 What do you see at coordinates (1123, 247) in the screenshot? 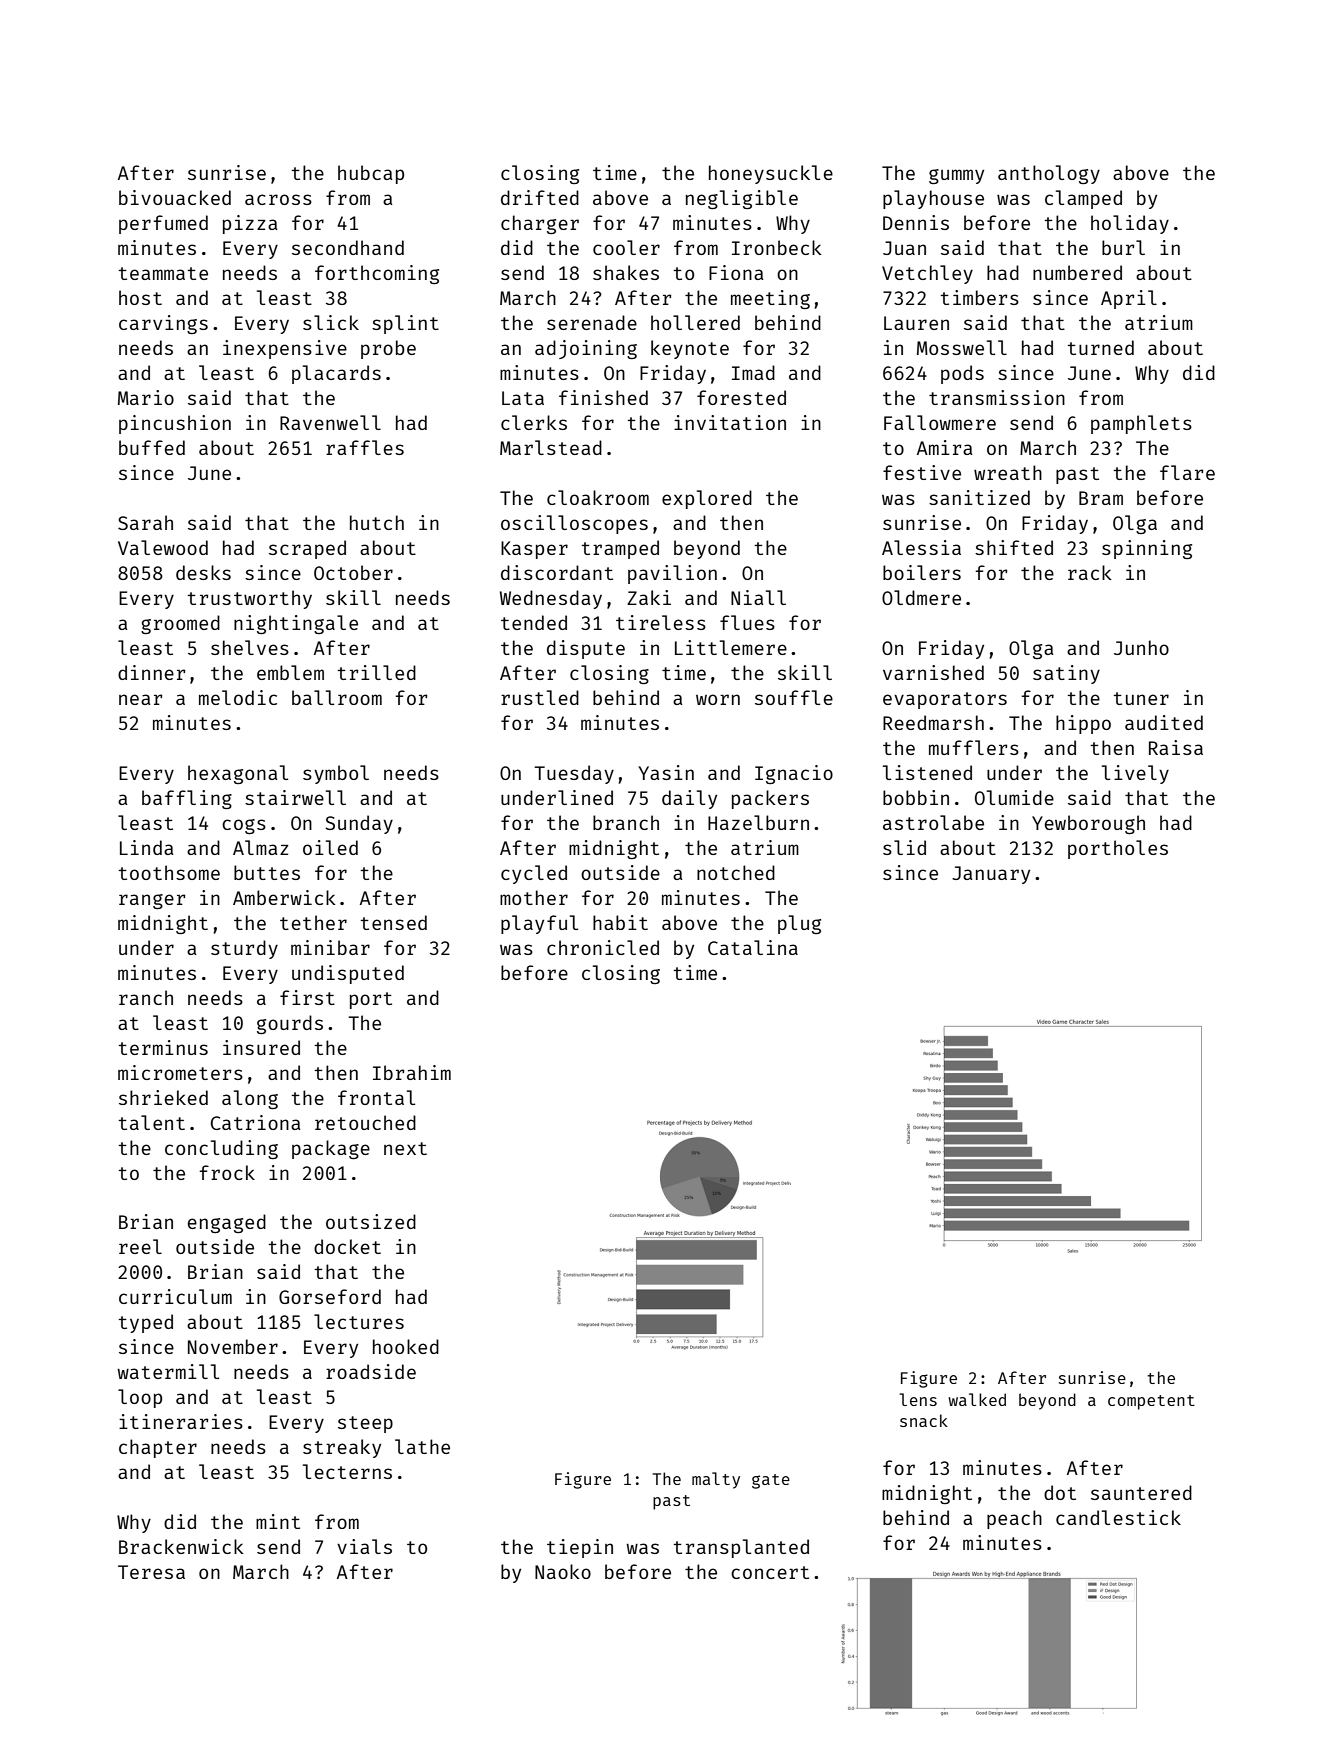
I see `burl` at bounding box center [1123, 247].
